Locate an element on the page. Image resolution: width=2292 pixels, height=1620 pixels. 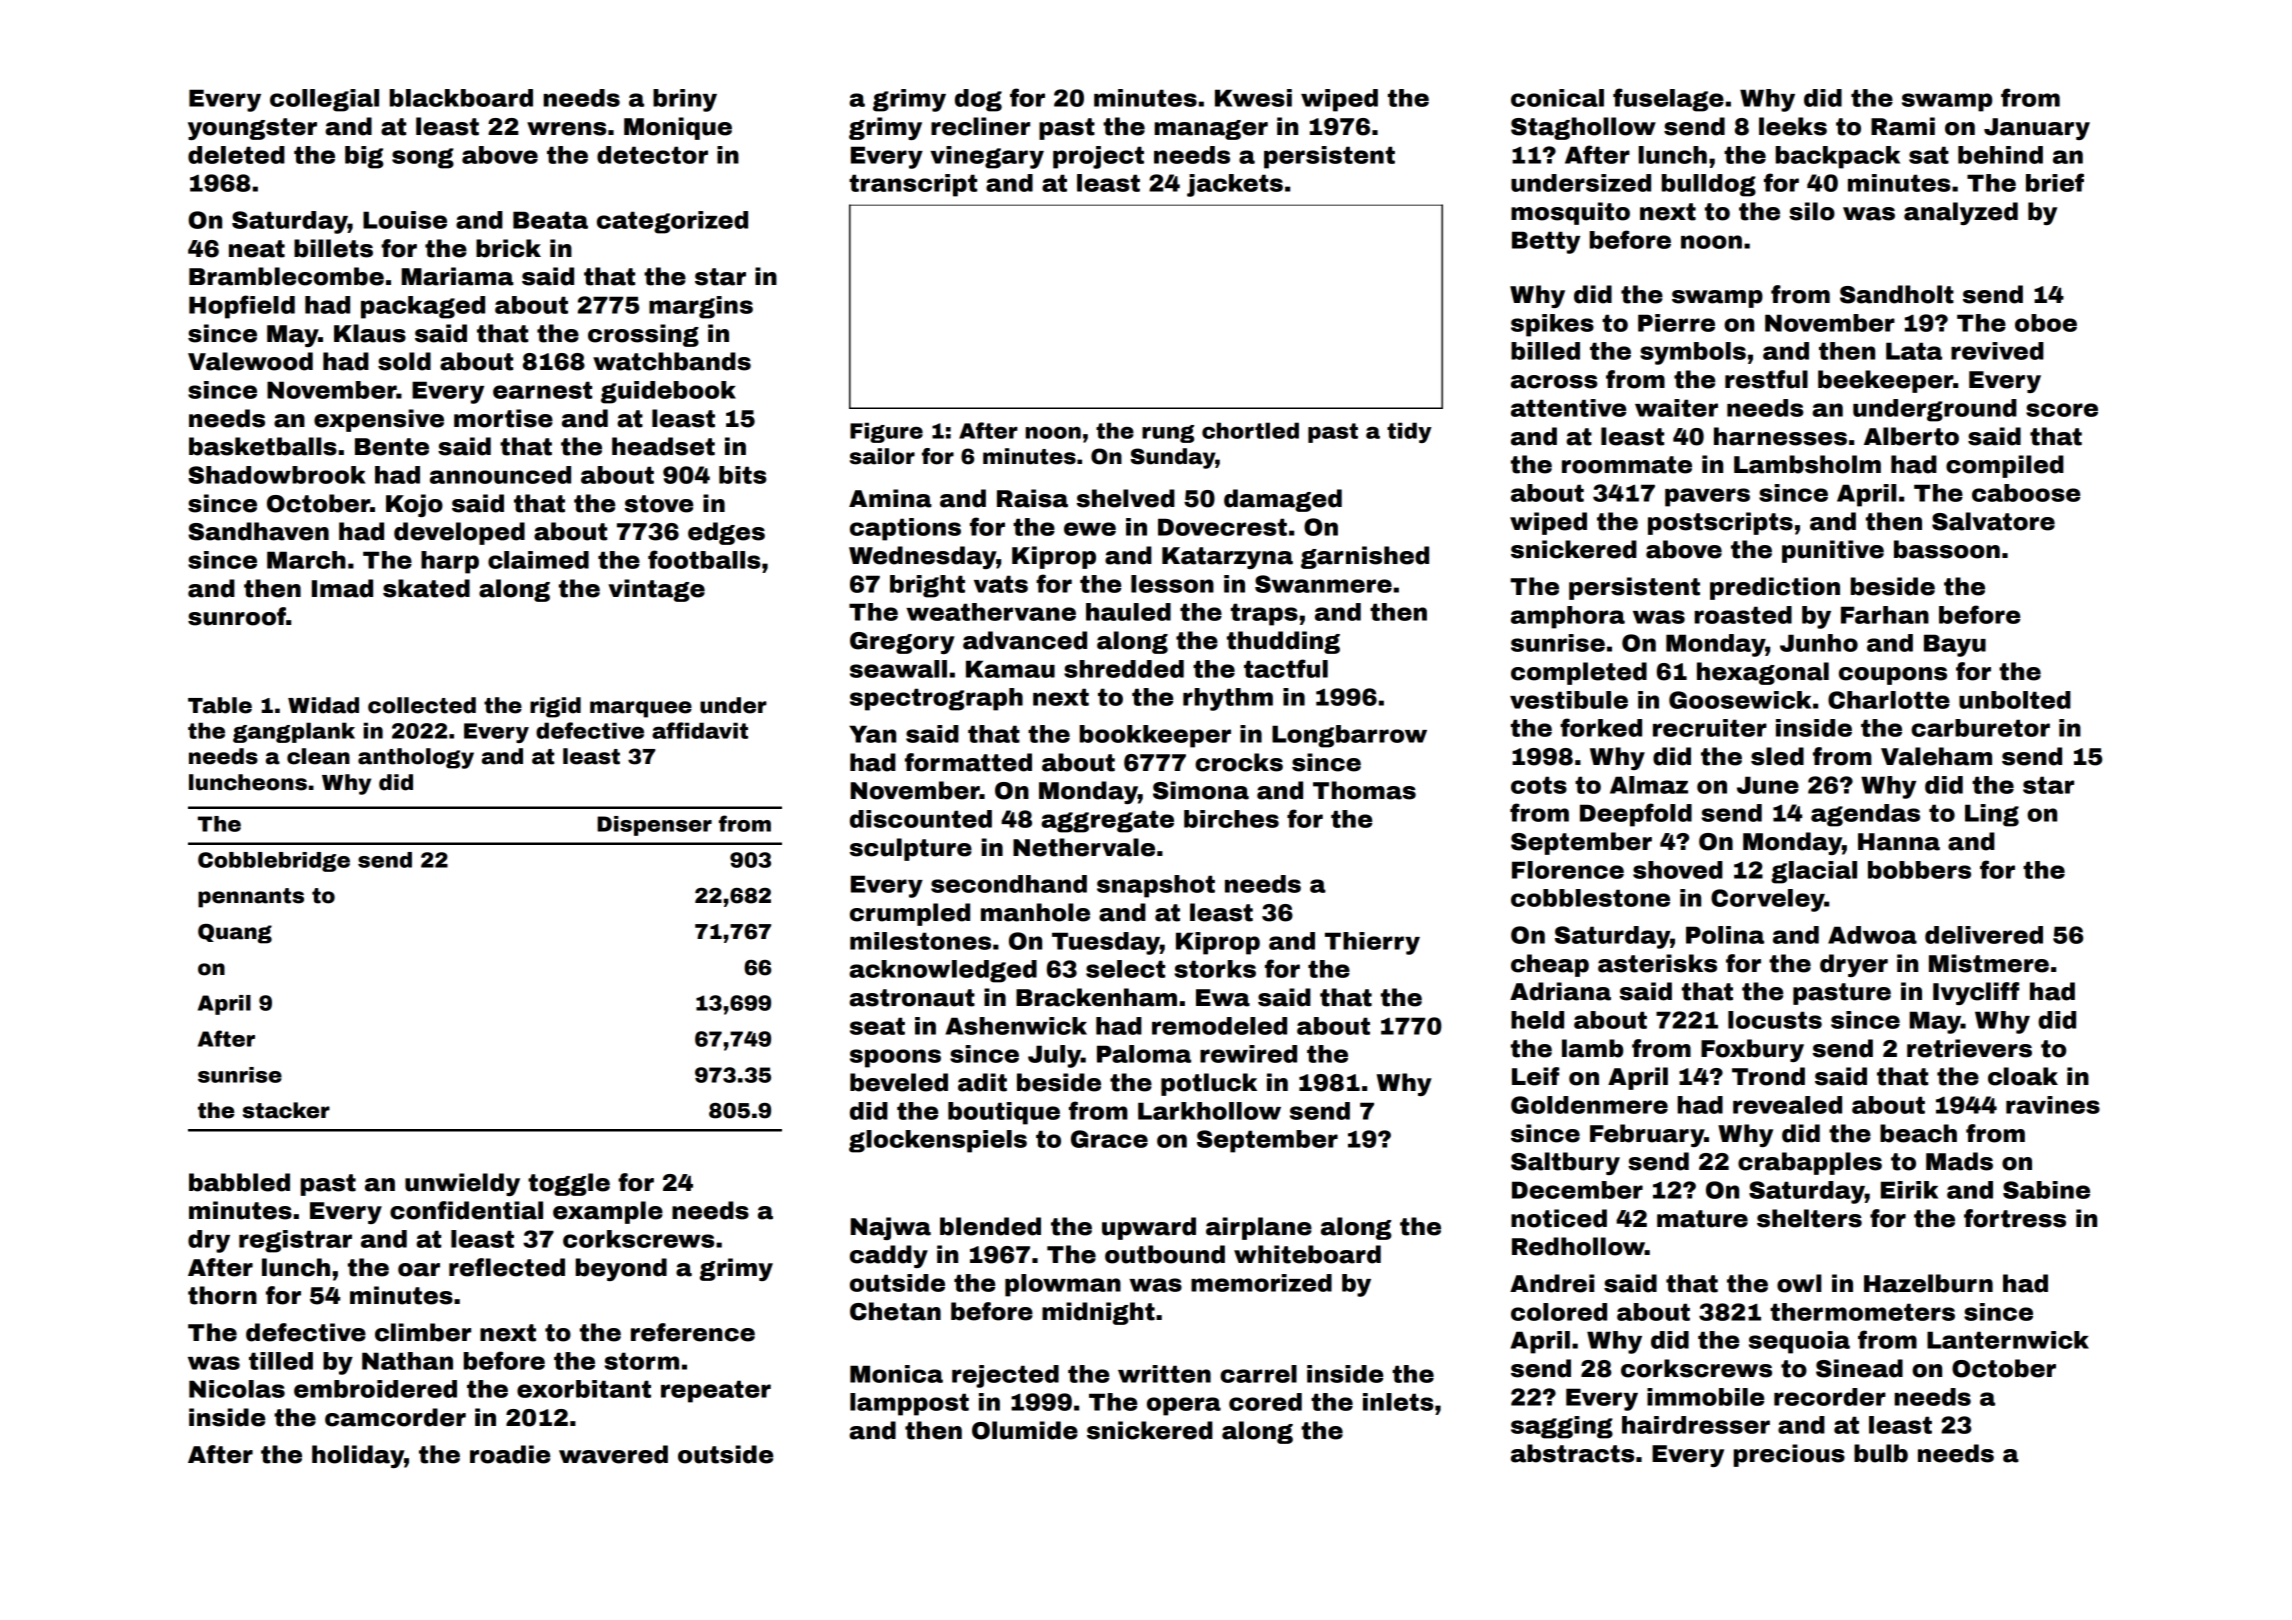
spikes is located at coordinates (1552, 325).
